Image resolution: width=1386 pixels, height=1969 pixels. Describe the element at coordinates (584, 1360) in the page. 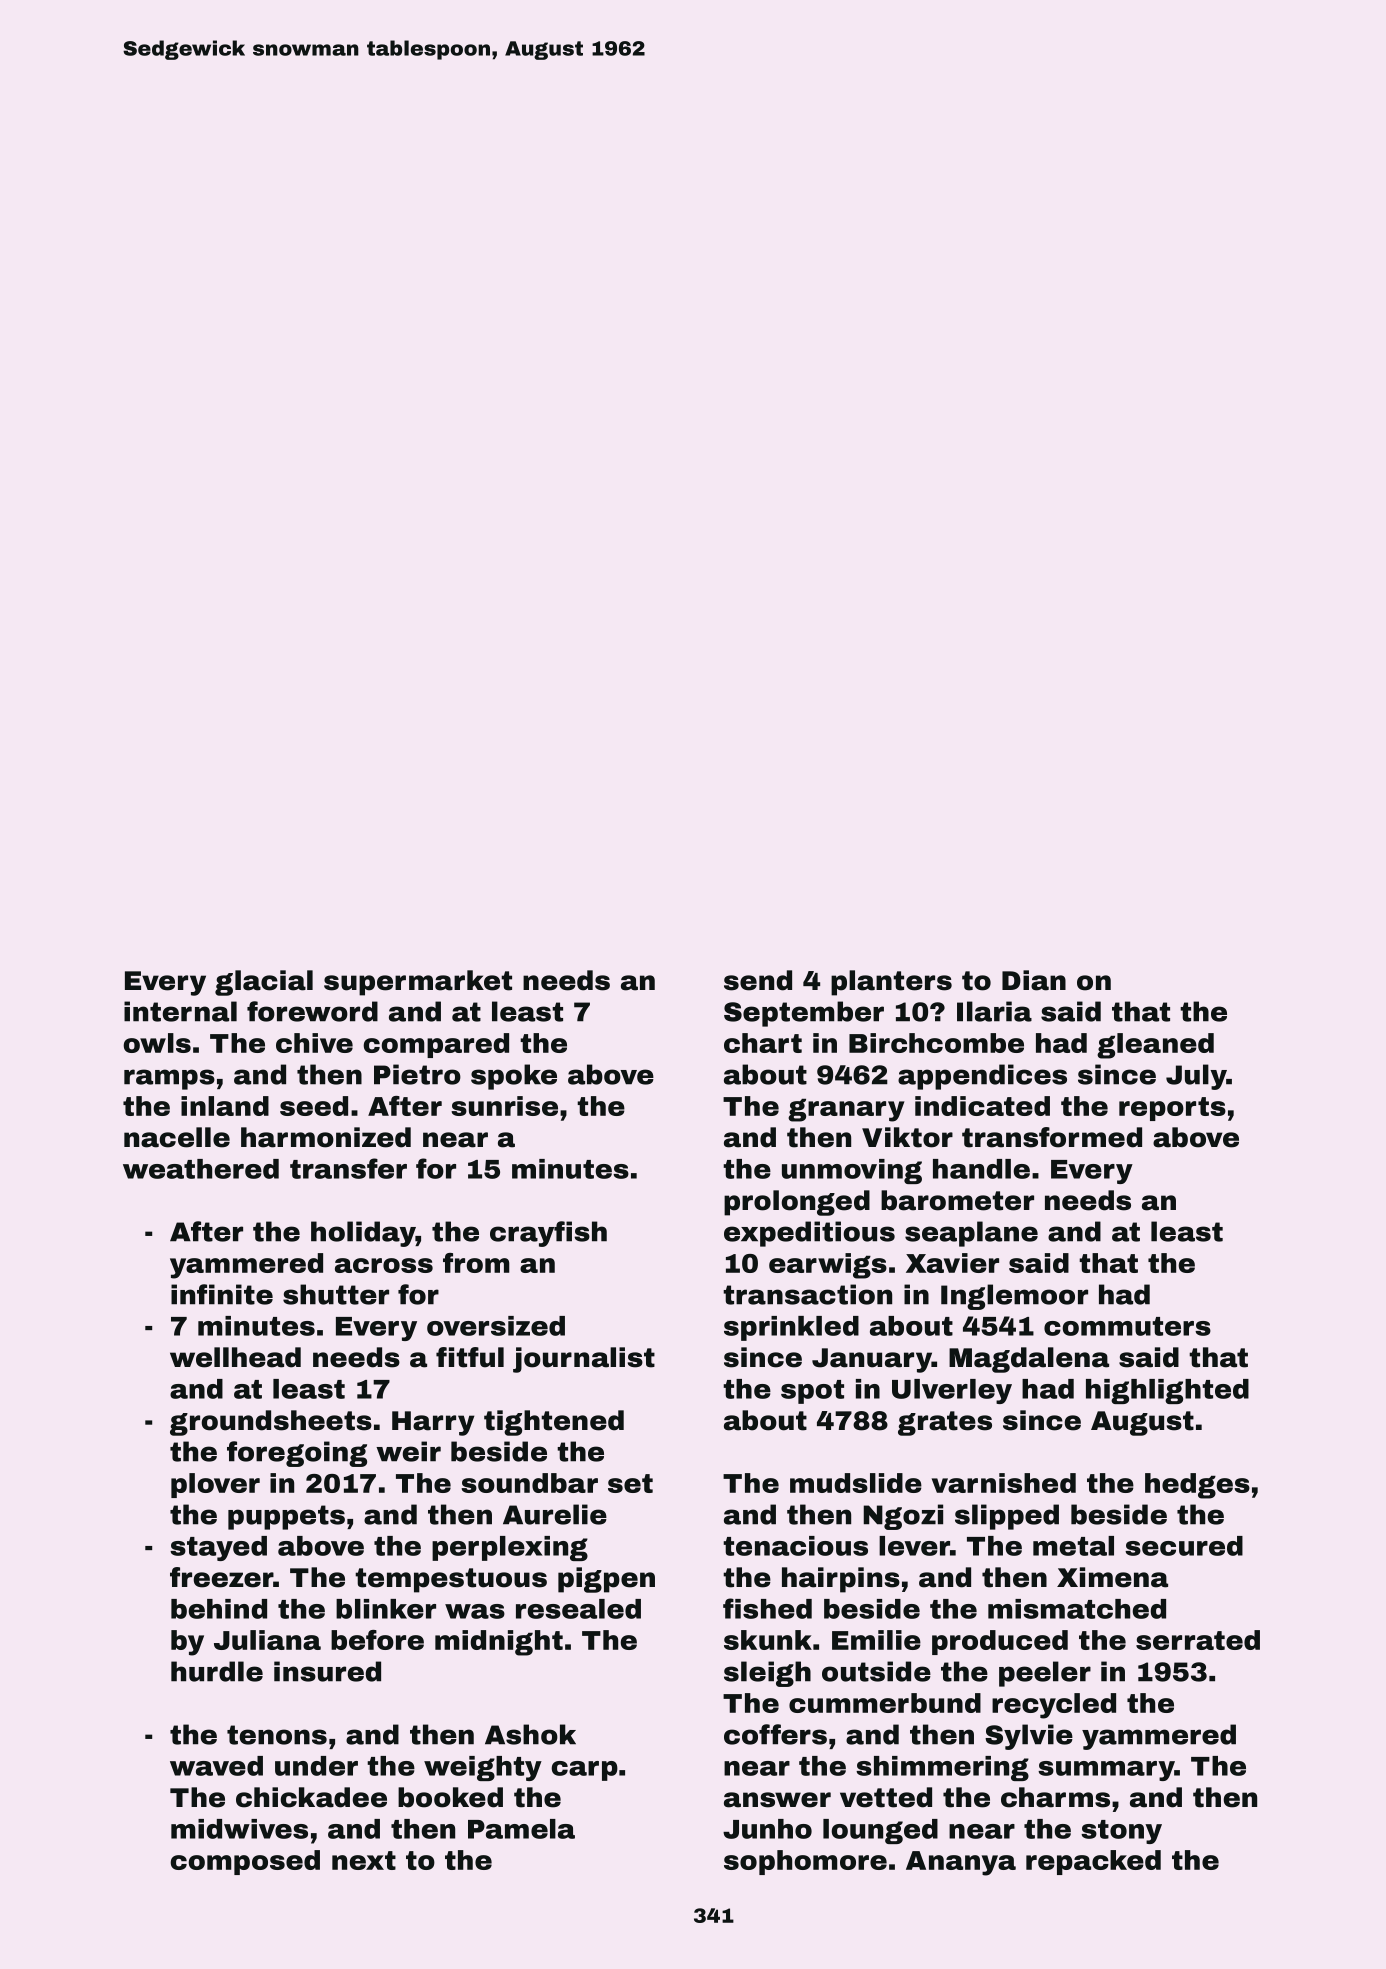

I see `journalist` at that location.
